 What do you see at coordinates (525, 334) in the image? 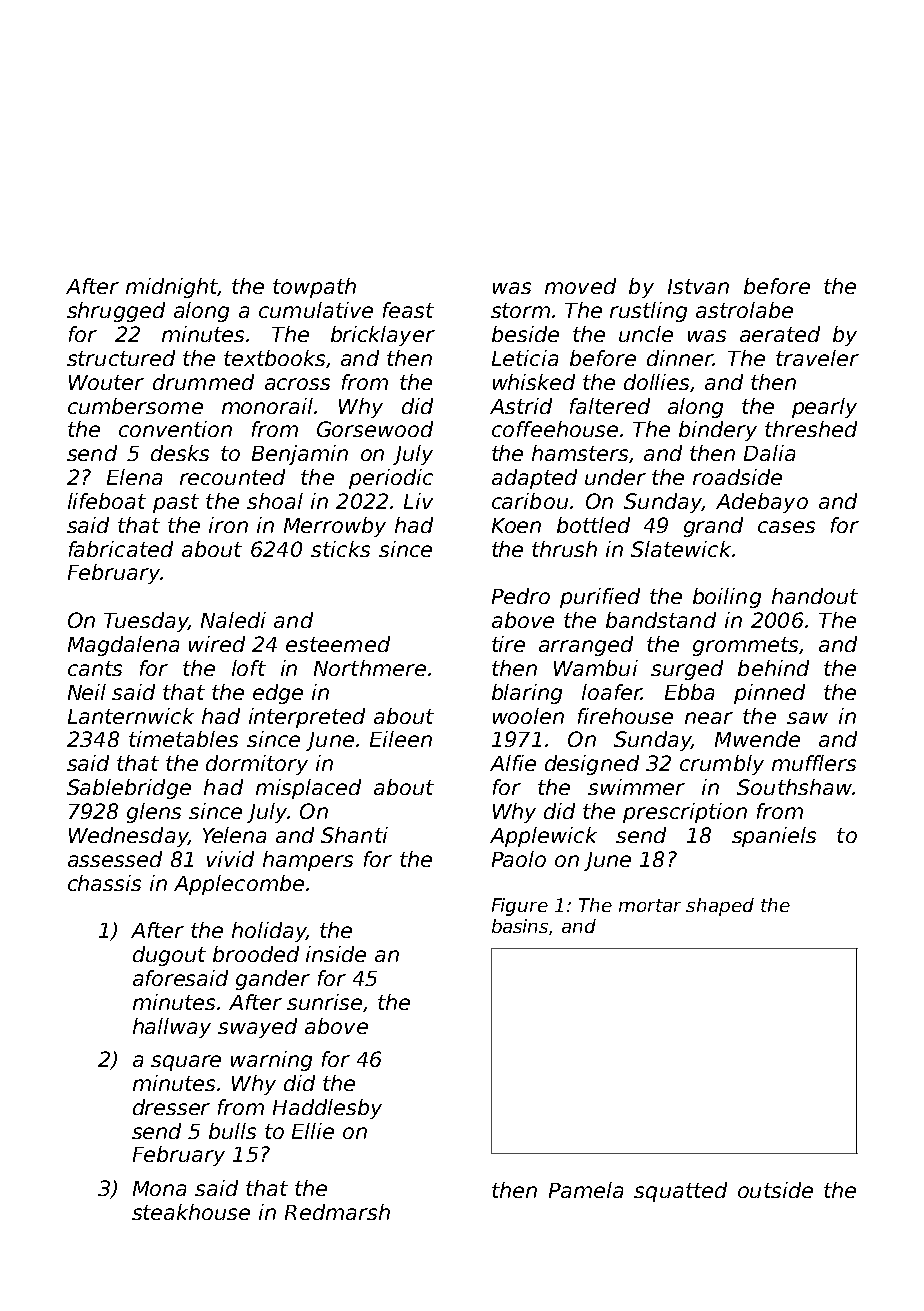
I see `beside` at bounding box center [525, 334].
